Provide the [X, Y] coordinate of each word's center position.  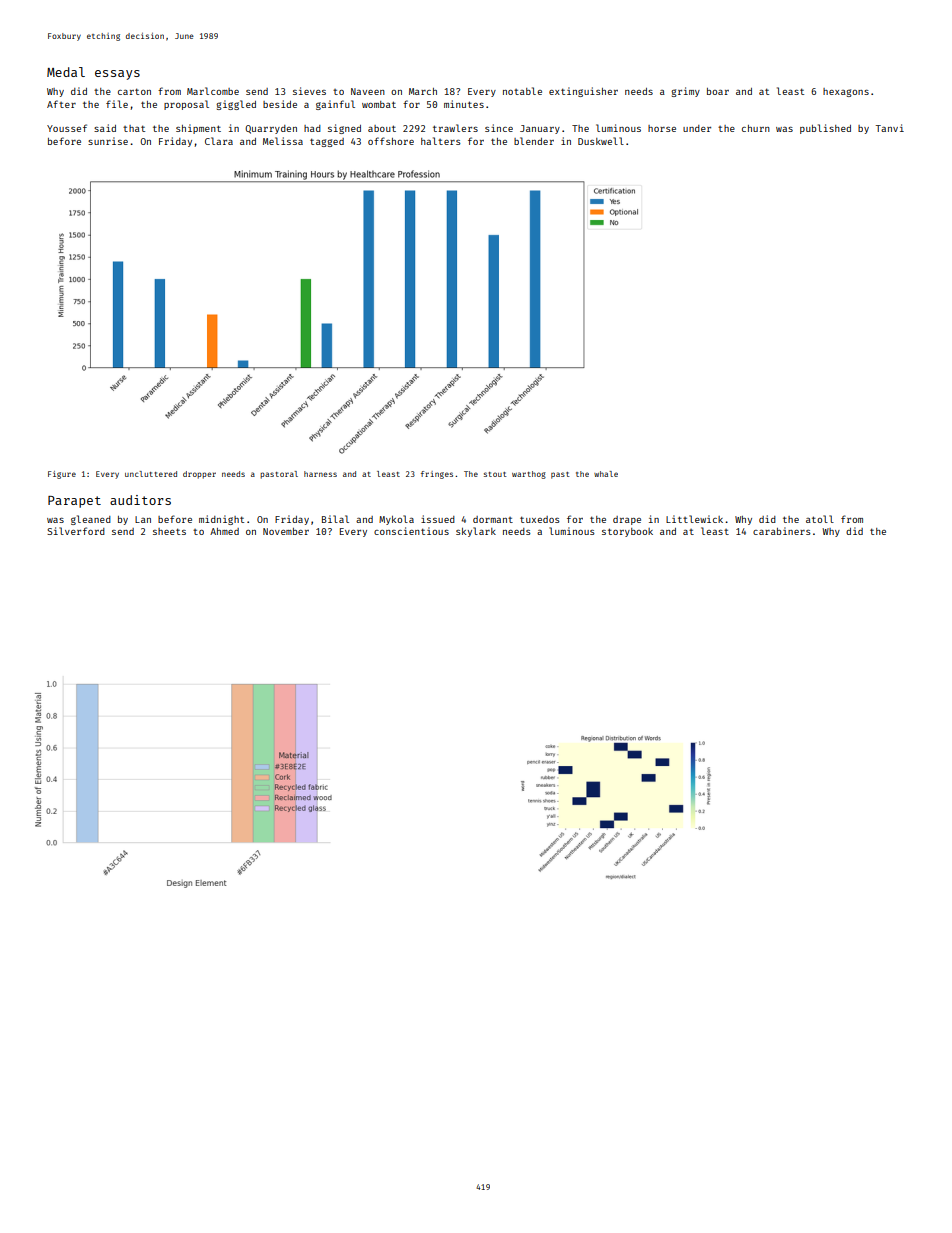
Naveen [368, 91]
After [61, 104]
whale [606, 474]
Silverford [76, 531]
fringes [437, 475]
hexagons [846, 92]
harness [320, 474]
